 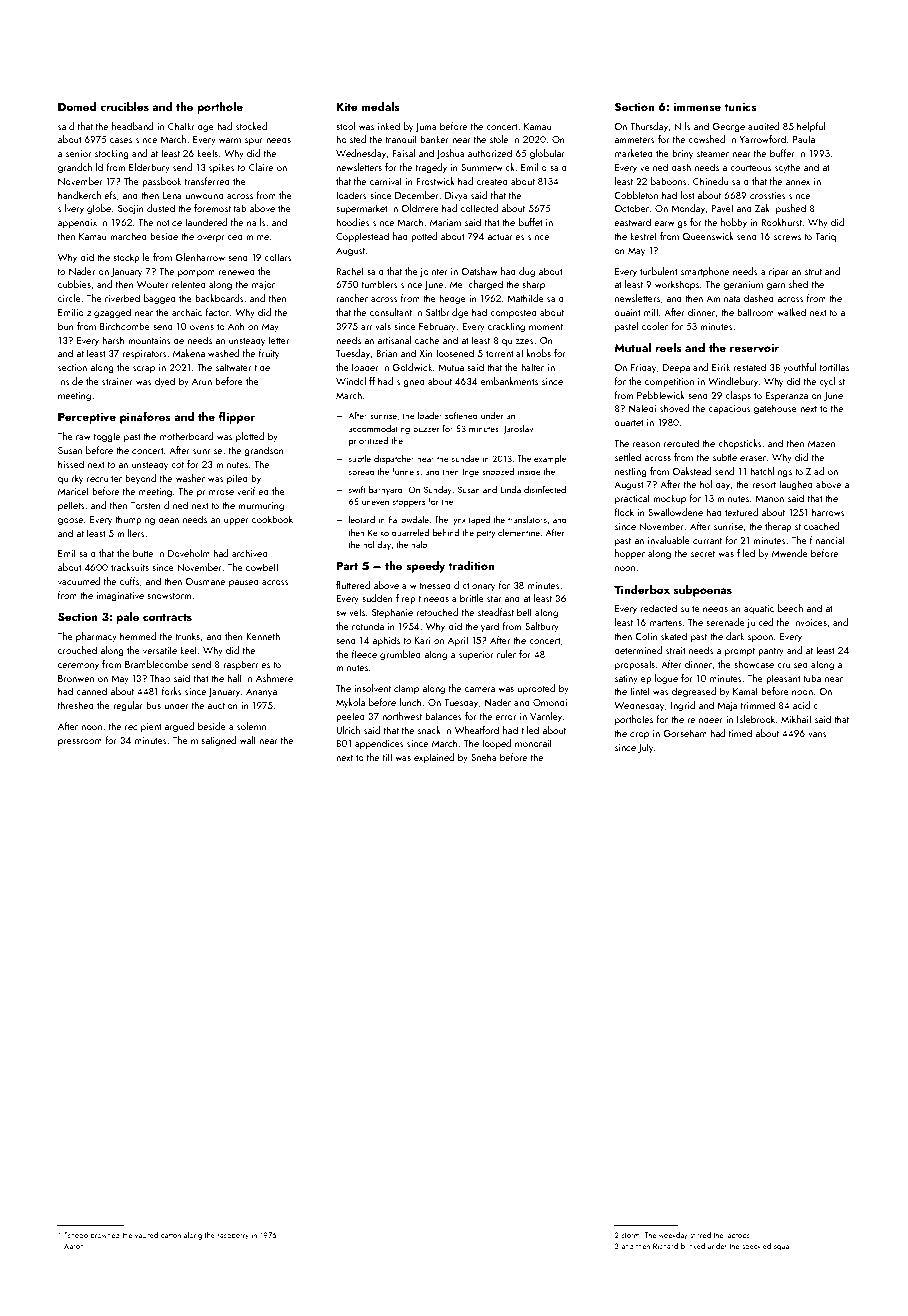 I want to click on Claire, so click(x=261, y=167).
